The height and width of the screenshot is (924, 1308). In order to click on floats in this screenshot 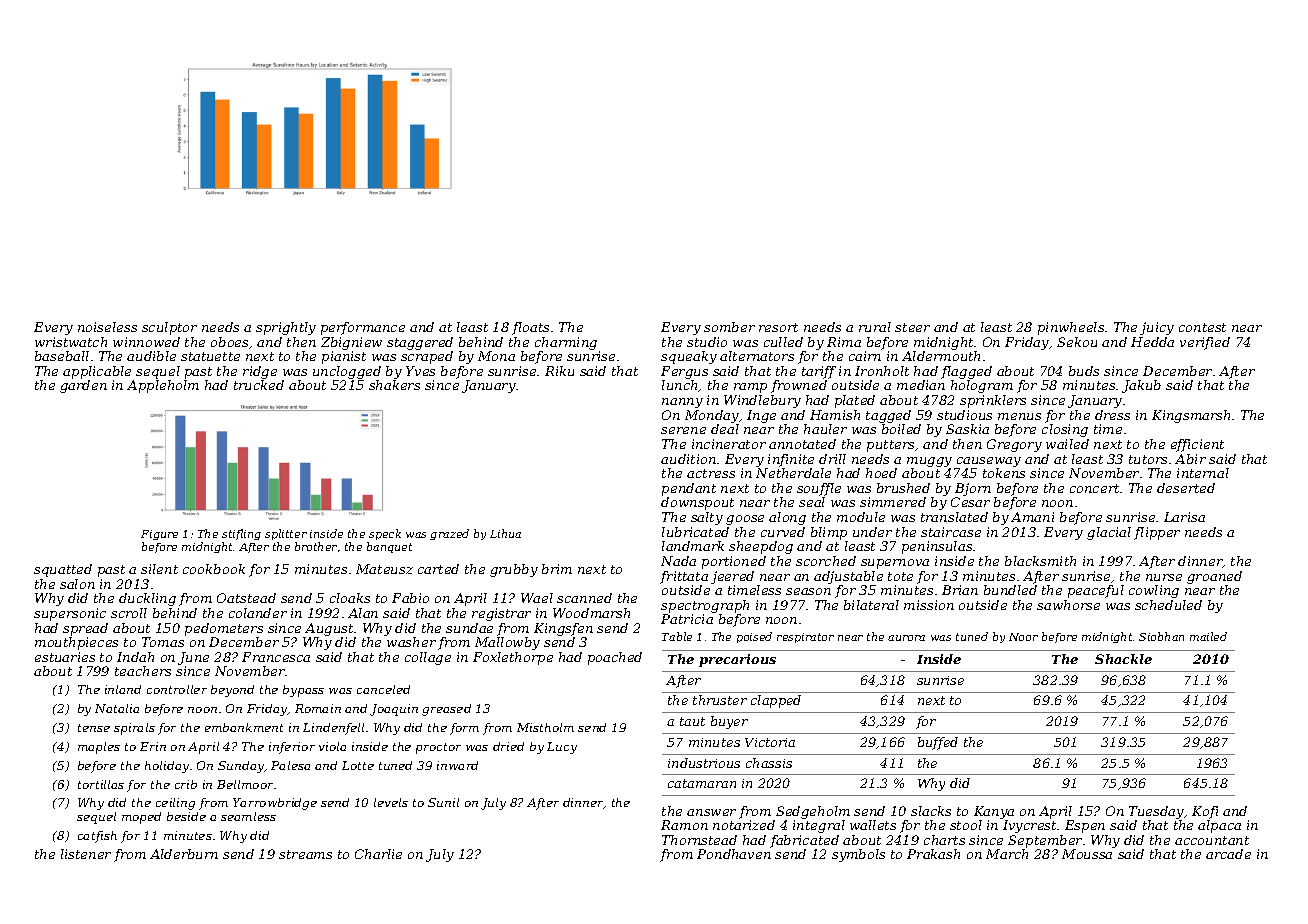, I will do `click(530, 328)`.
